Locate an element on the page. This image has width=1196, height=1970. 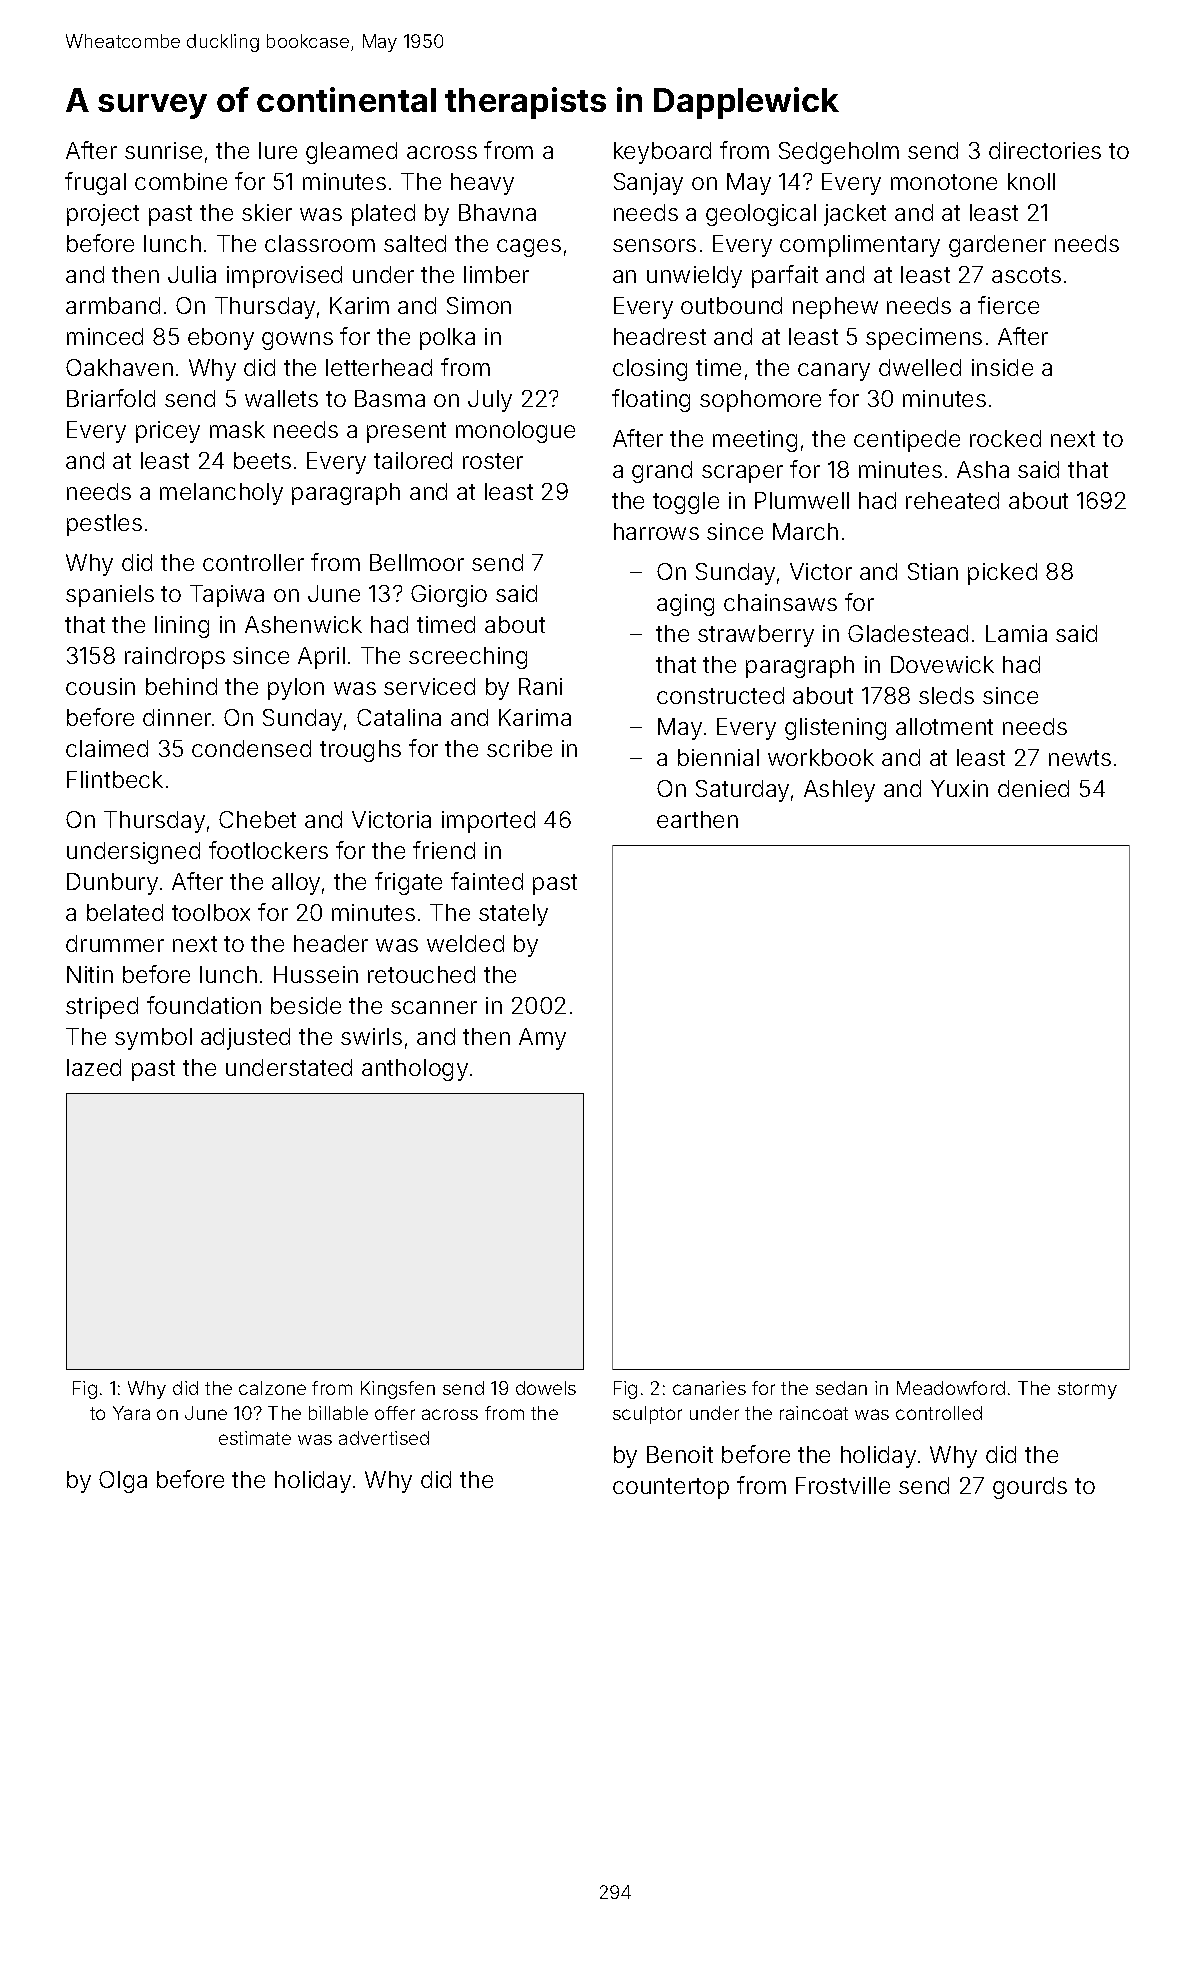
sunrise is located at coordinates (163, 150).
